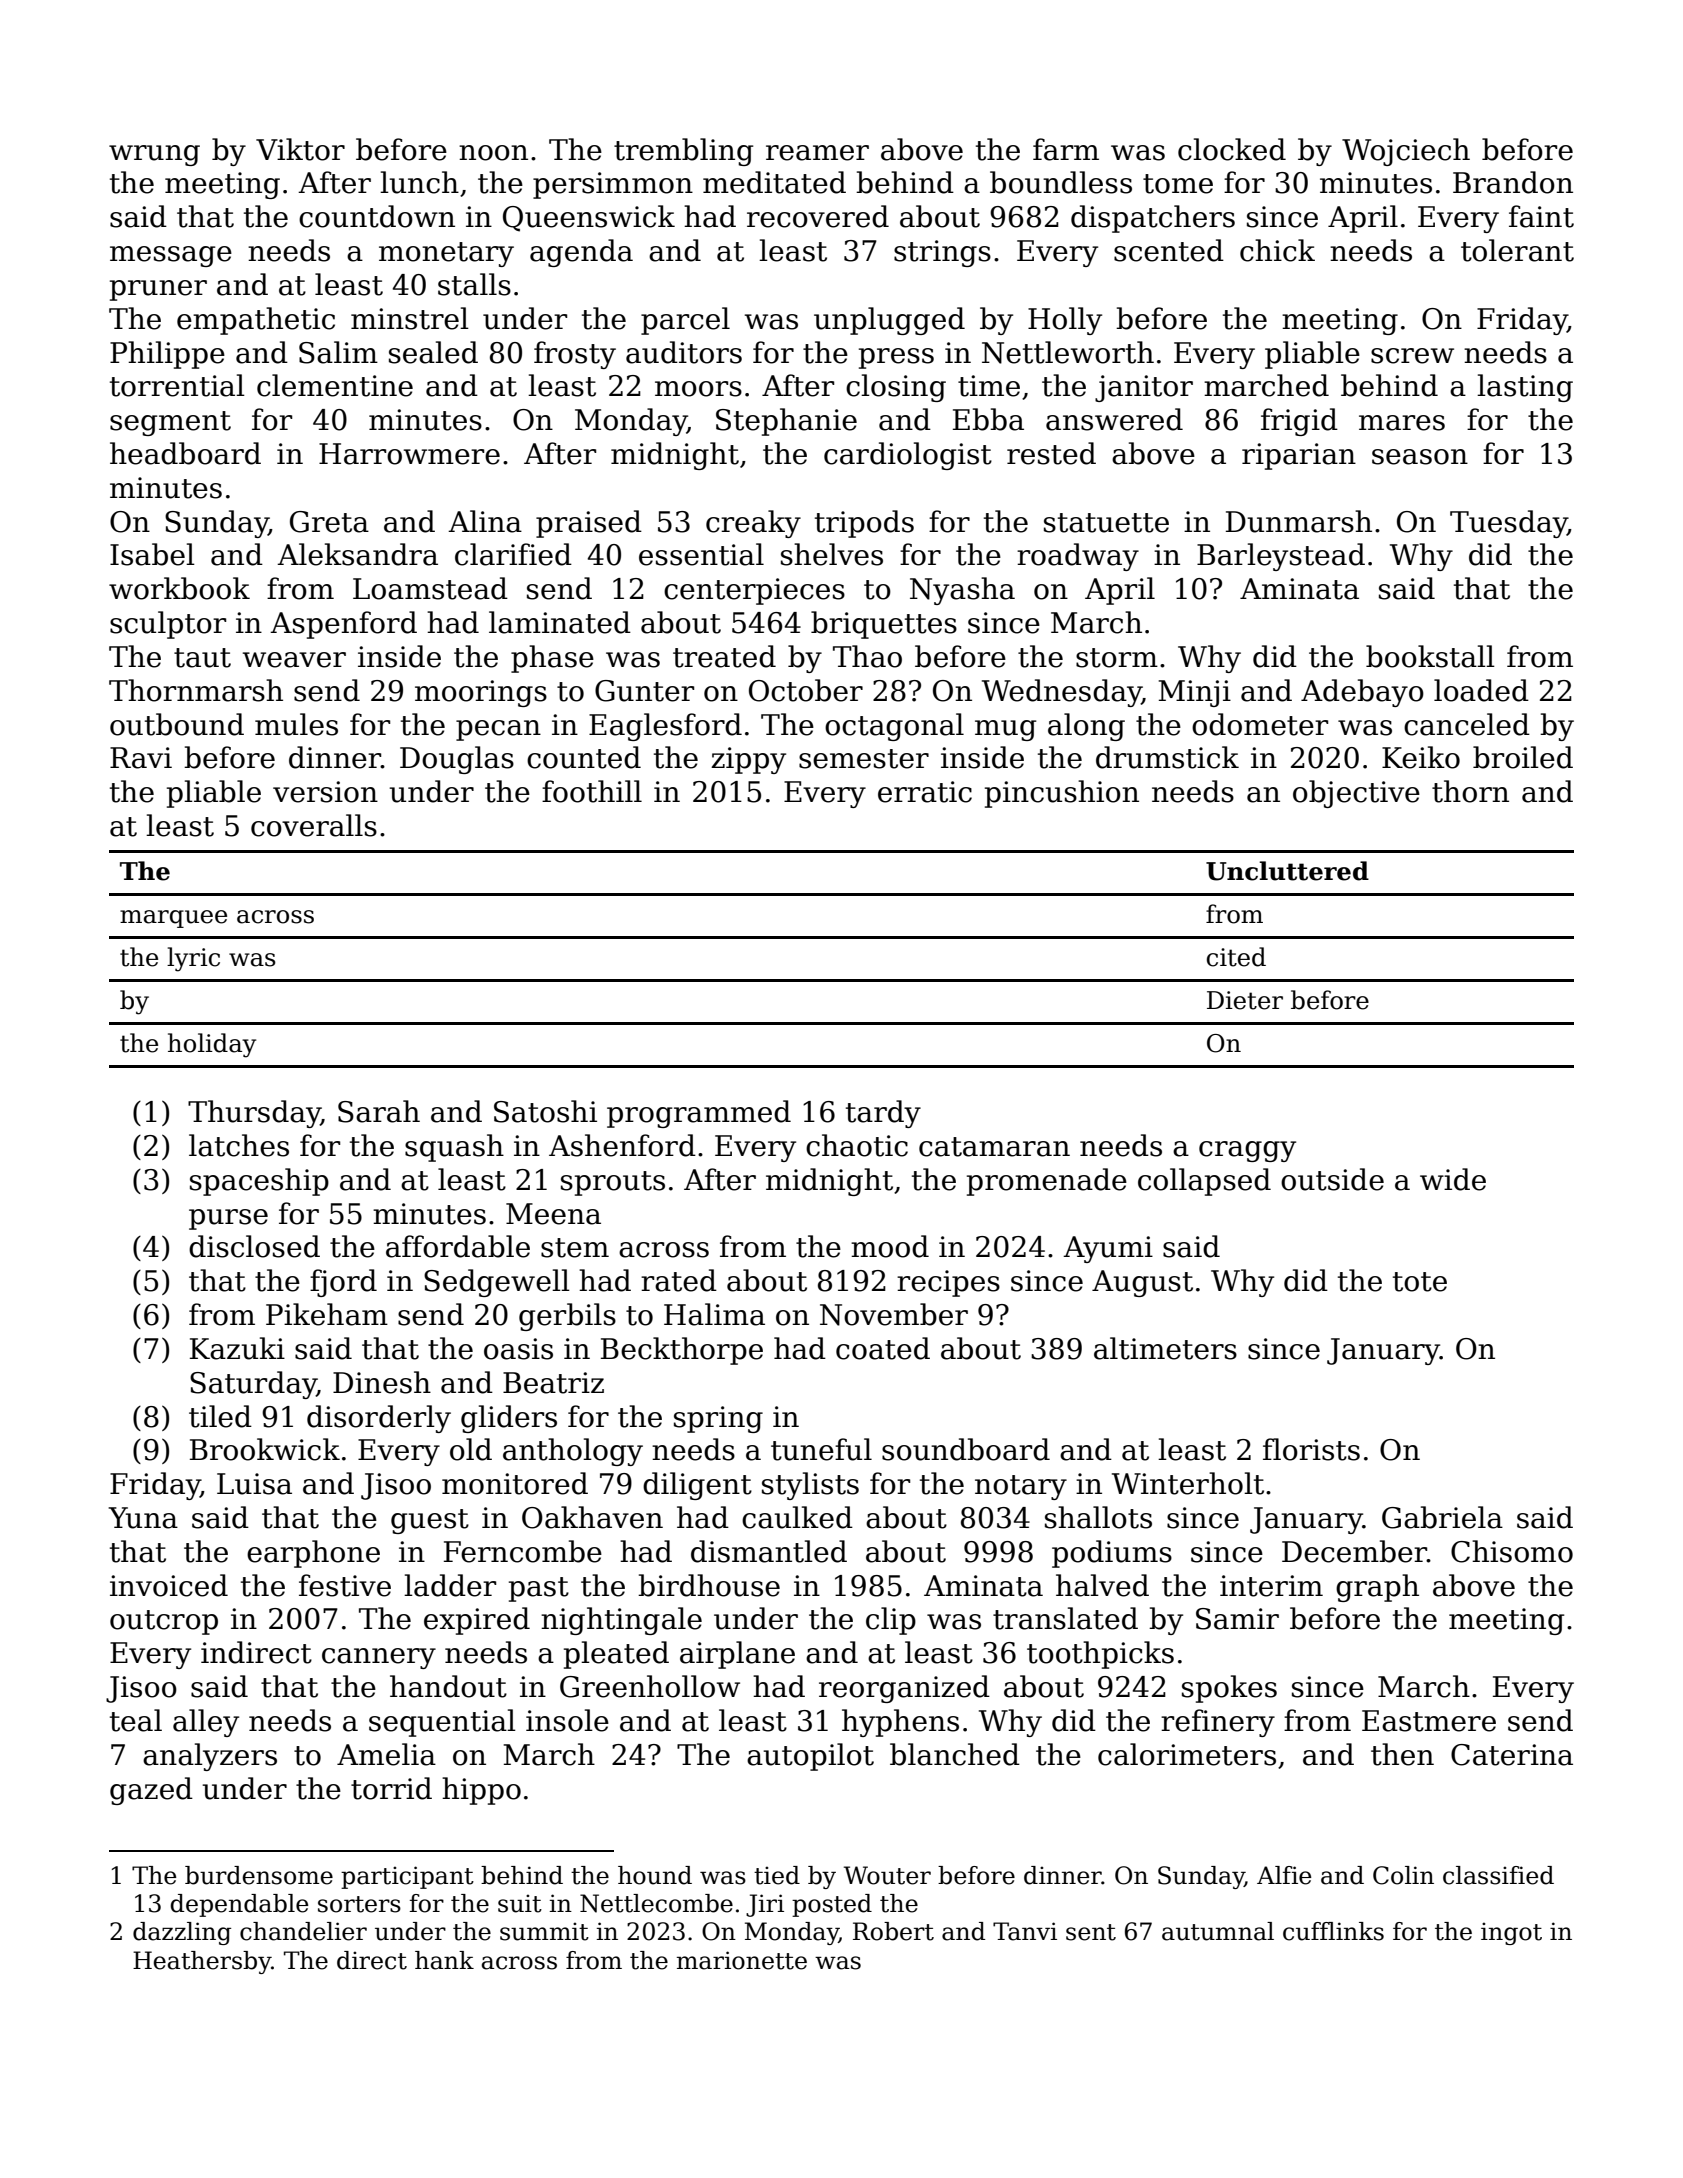  Describe the element at coordinates (1453, 1179) in the document. I see `wide` at that location.
